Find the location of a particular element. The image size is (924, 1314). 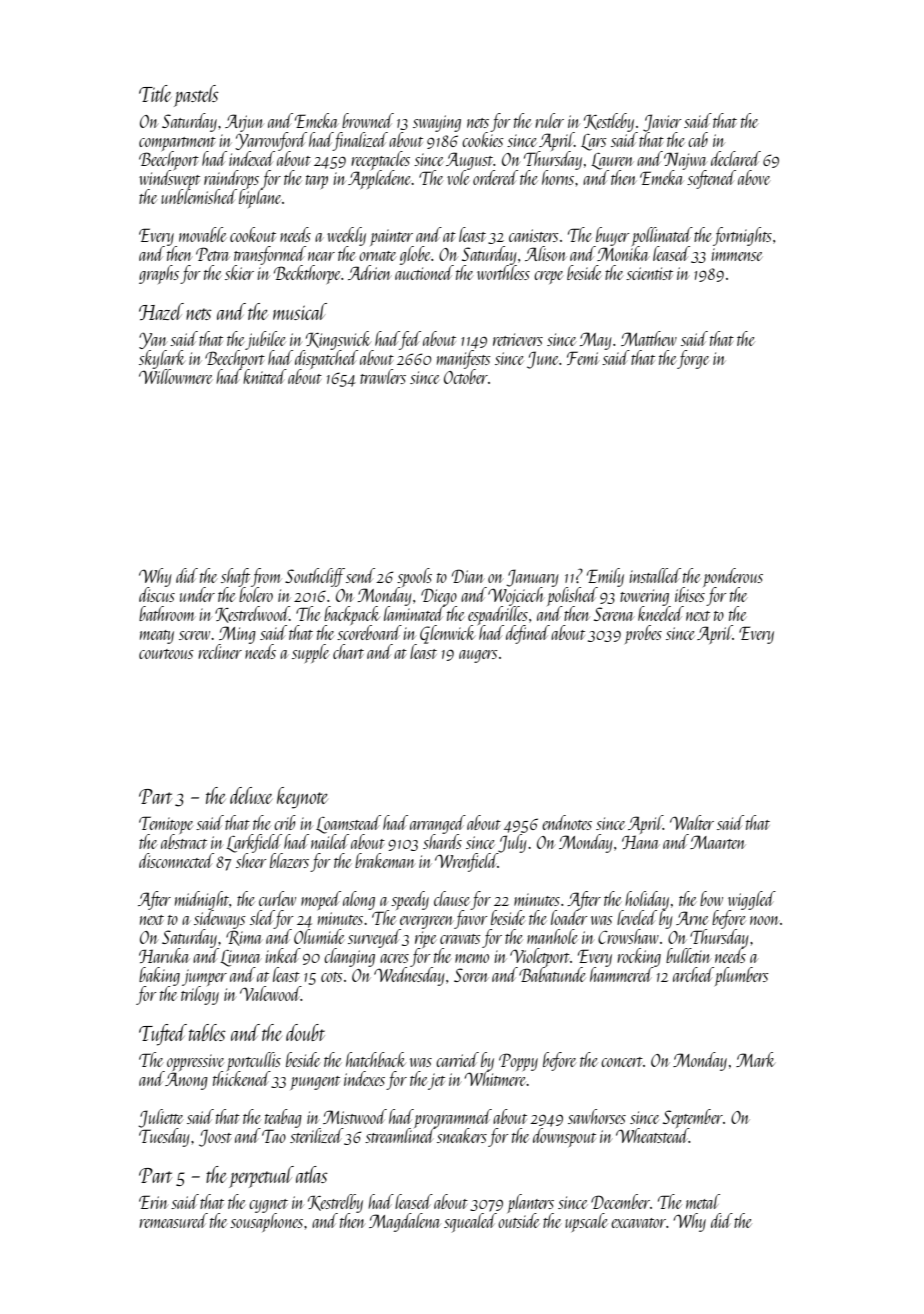

ordered is located at coordinates (495, 177).
